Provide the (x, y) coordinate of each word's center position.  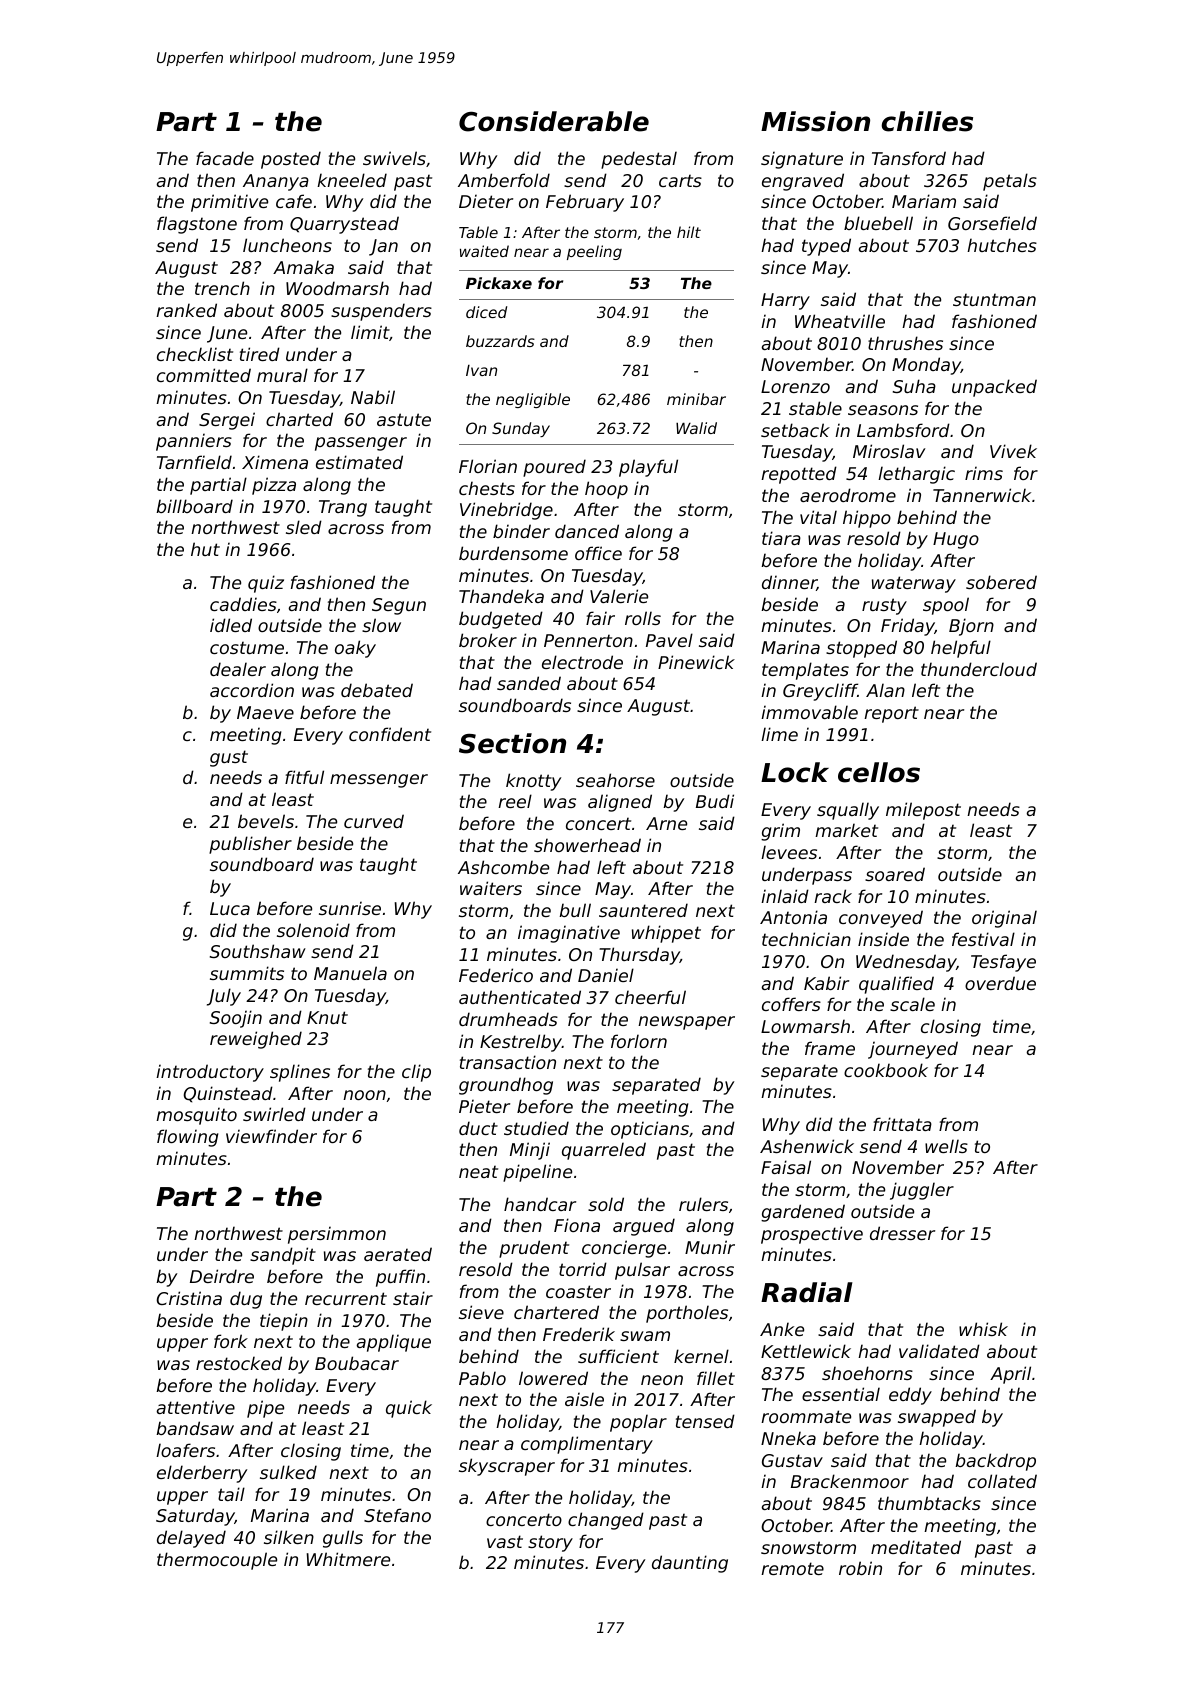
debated (377, 690)
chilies (927, 121)
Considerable (554, 121)
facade (225, 158)
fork (231, 1341)
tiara (781, 538)
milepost (923, 811)
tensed (705, 1421)
